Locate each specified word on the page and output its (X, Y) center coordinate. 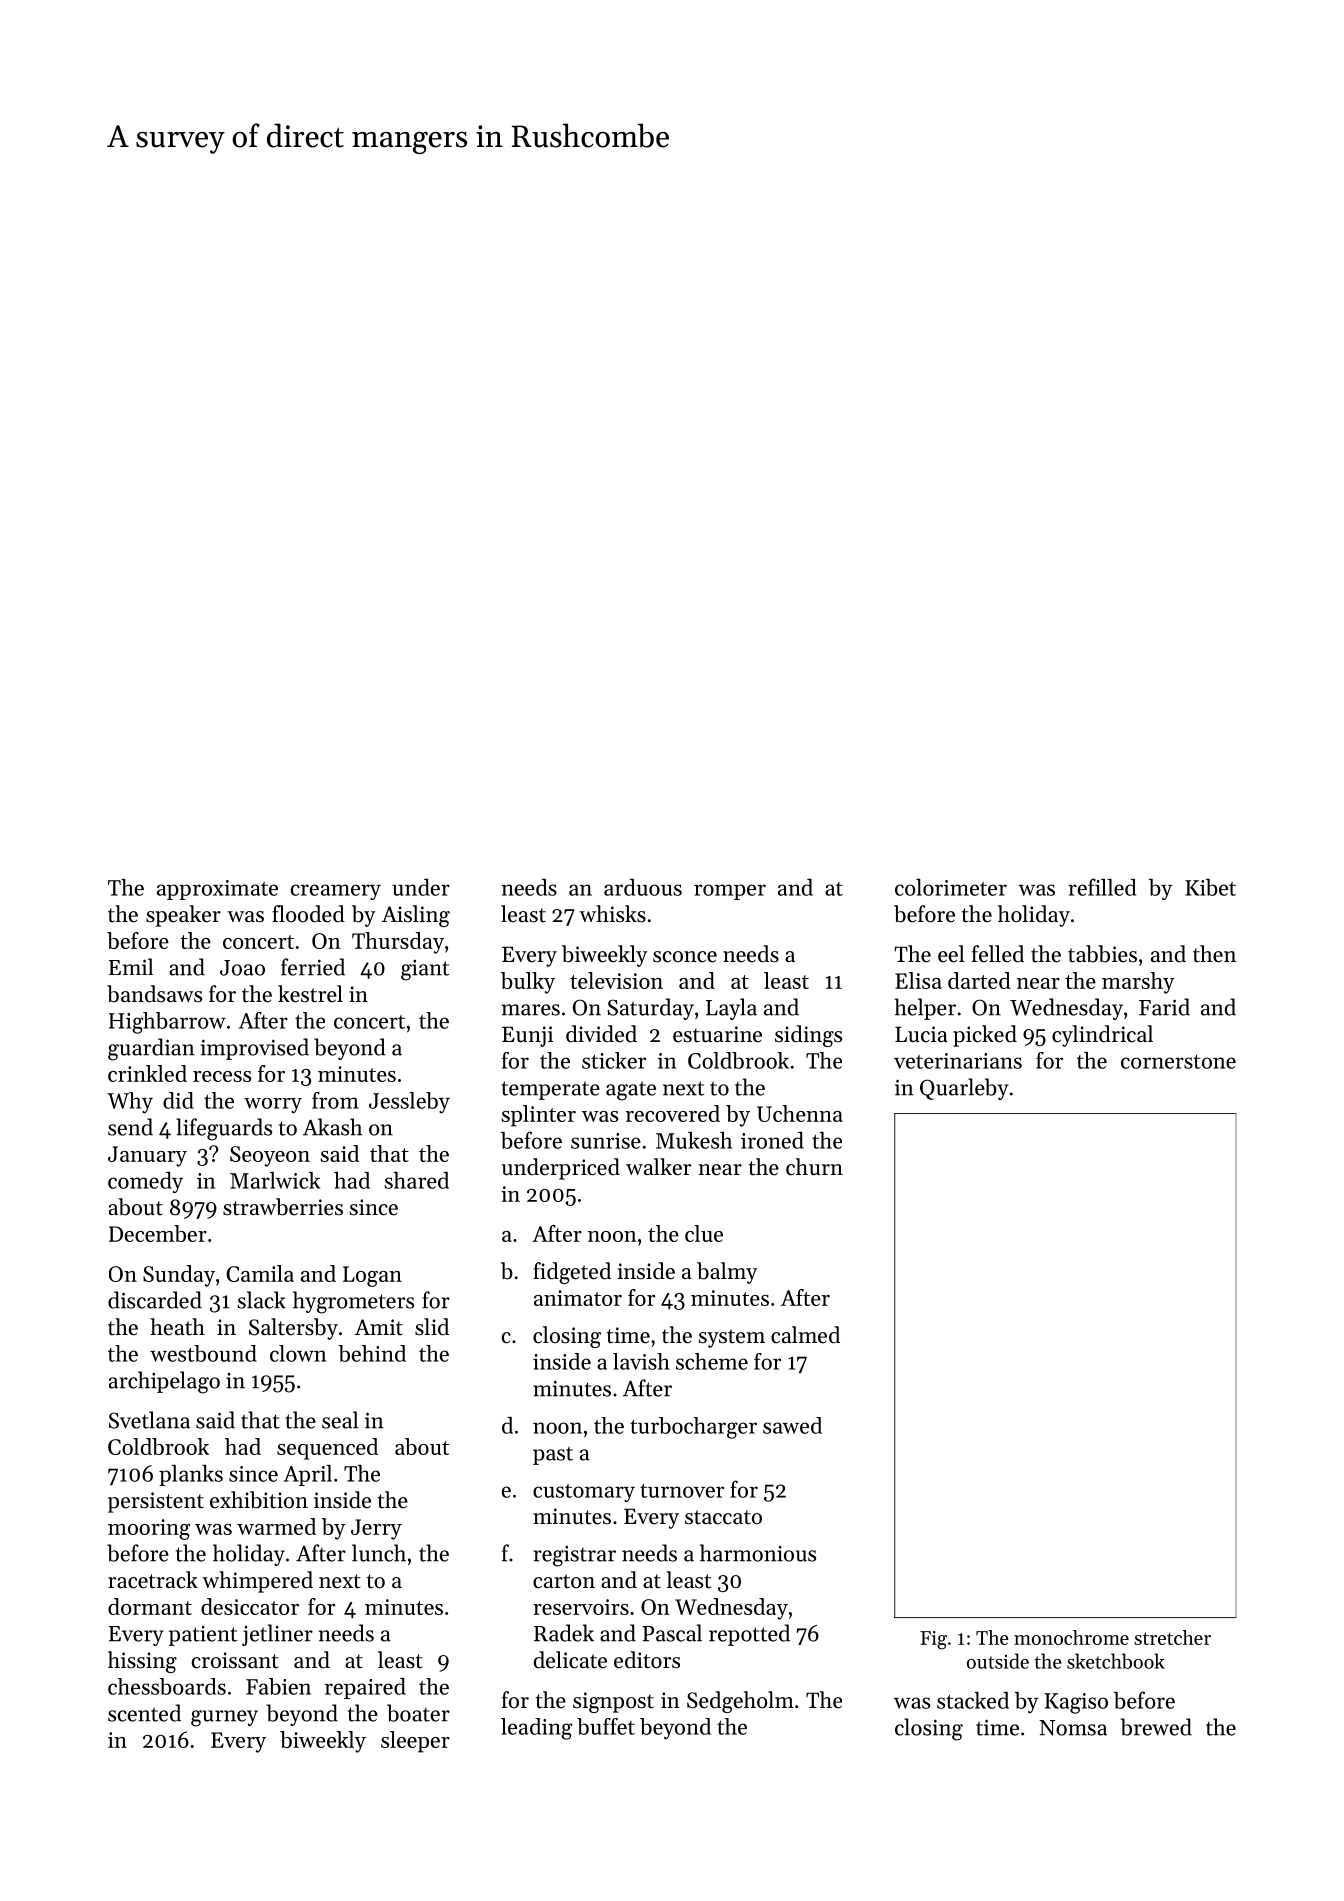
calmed (805, 1335)
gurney (224, 1718)
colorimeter (951, 887)
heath (177, 1327)
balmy (727, 1273)
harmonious (758, 1553)
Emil (131, 966)
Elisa (918, 980)
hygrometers (353, 1302)
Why (130, 1103)
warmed (276, 1526)
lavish (641, 1361)
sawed (792, 1425)
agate (631, 1091)
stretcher (1172, 1637)
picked (985, 1036)
